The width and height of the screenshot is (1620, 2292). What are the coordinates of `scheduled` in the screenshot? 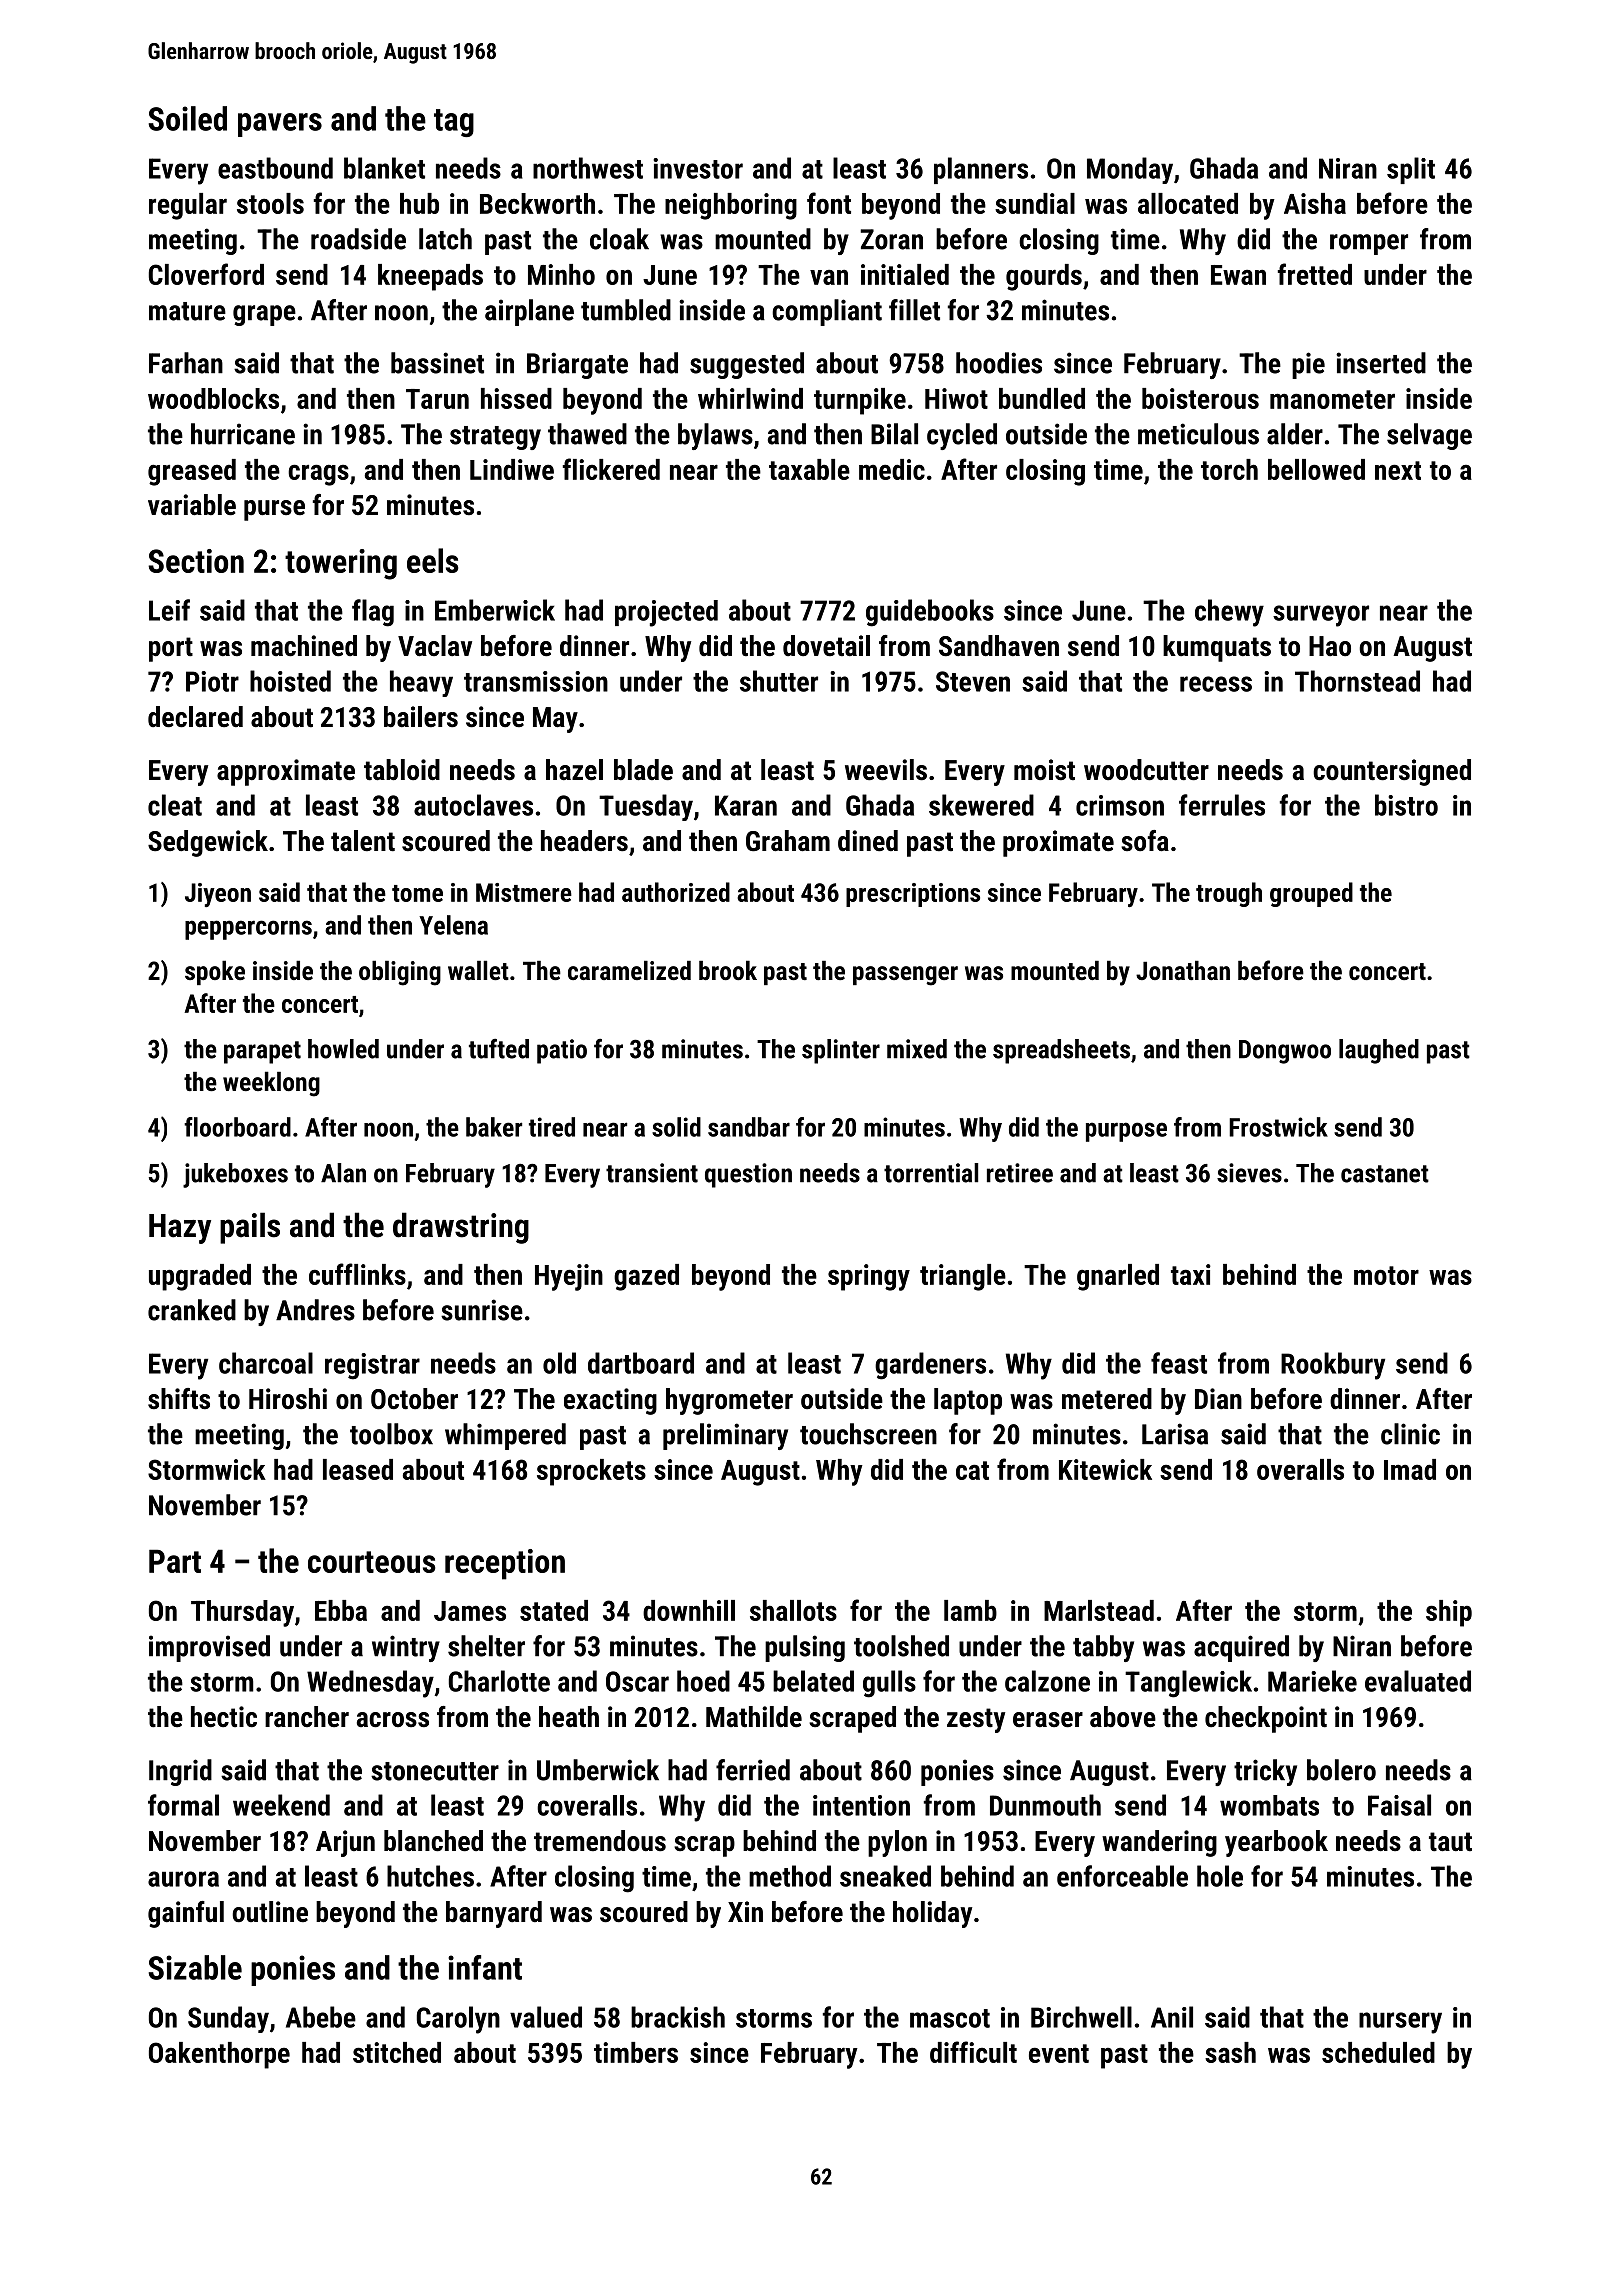 It's located at (1378, 2052).
